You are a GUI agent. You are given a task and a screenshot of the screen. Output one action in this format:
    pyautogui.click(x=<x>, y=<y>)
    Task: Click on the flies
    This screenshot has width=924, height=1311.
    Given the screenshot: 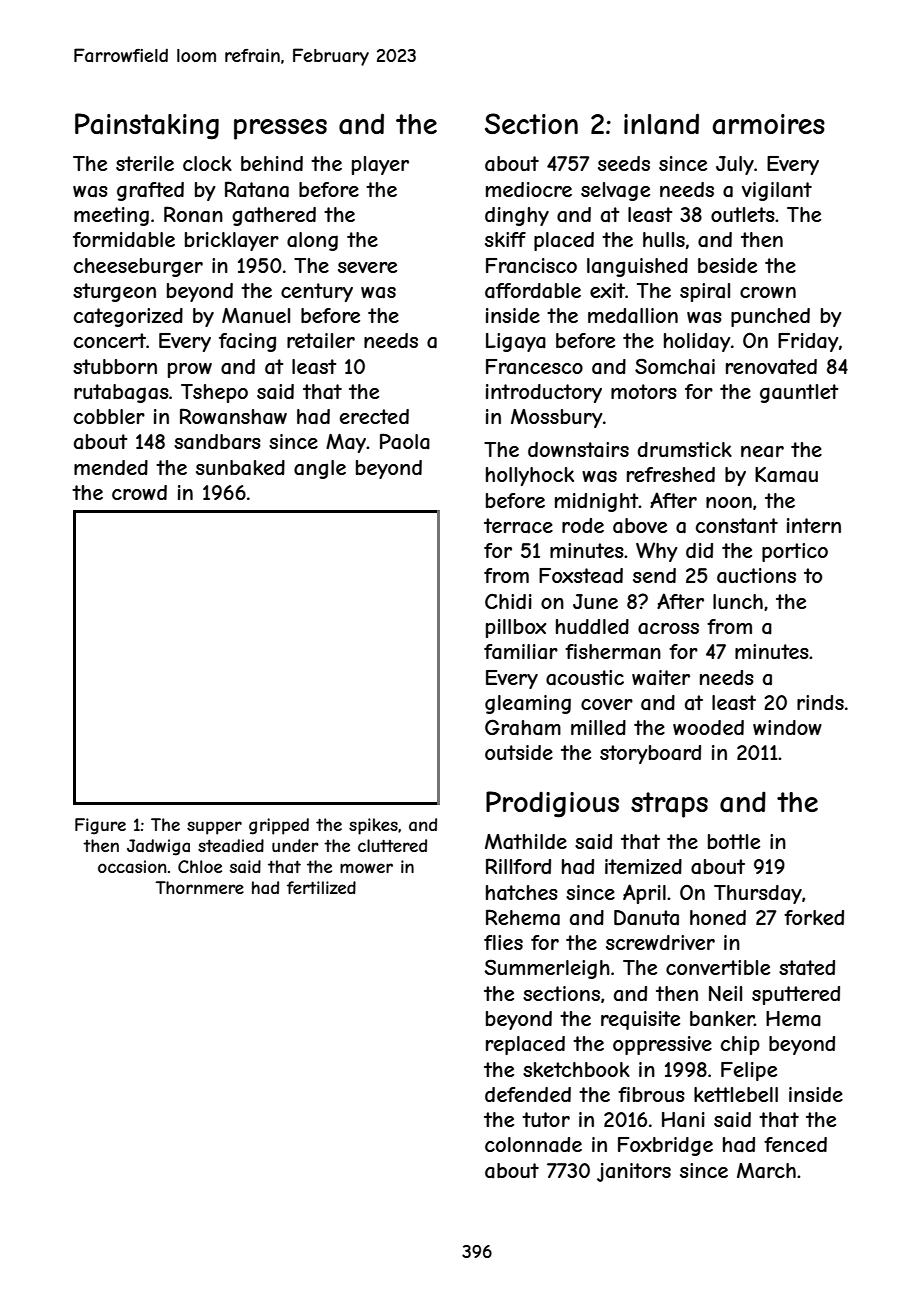 What is the action you would take?
    pyautogui.click(x=503, y=942)
